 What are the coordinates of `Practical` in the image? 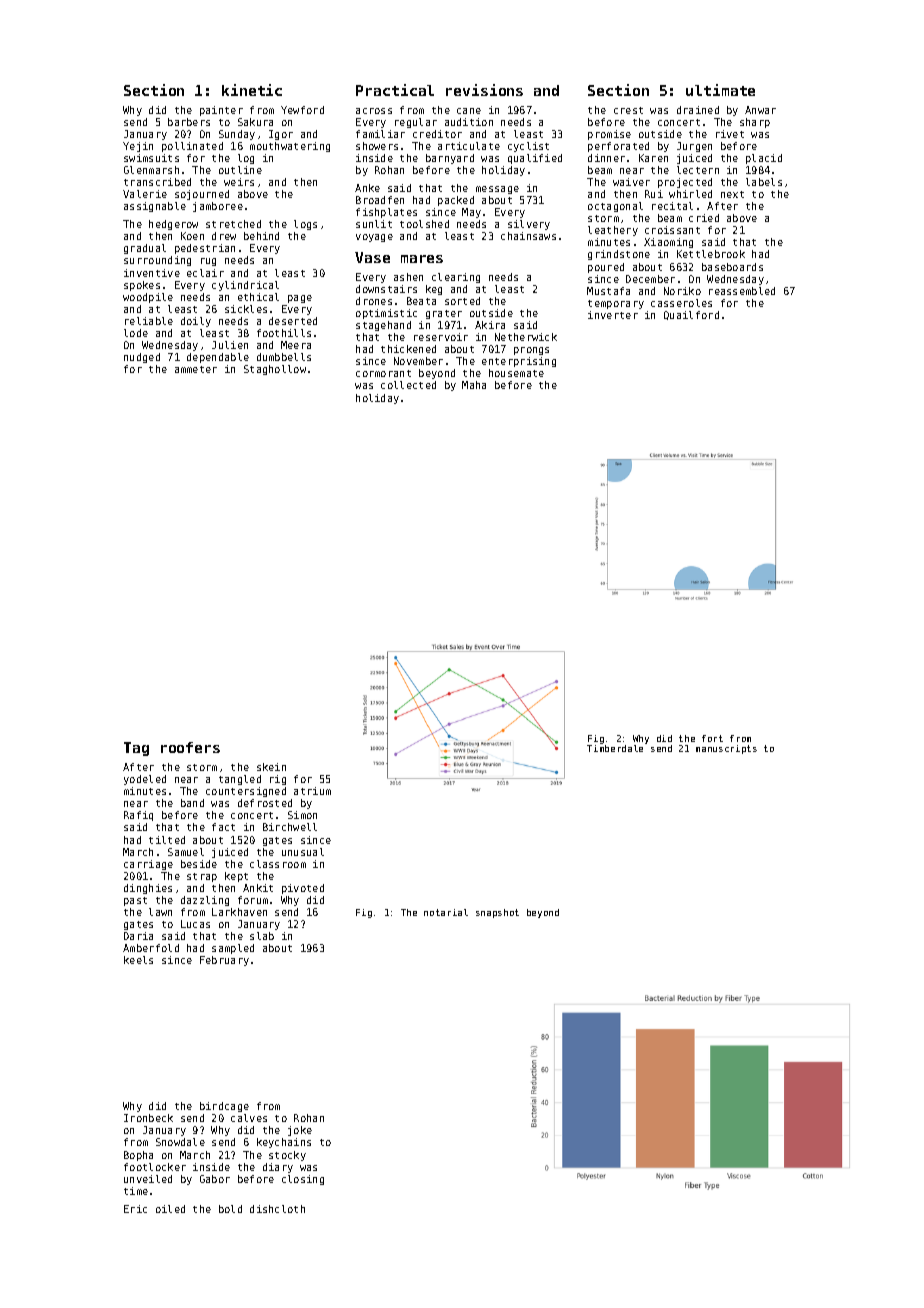 It's located at (395, 90).
